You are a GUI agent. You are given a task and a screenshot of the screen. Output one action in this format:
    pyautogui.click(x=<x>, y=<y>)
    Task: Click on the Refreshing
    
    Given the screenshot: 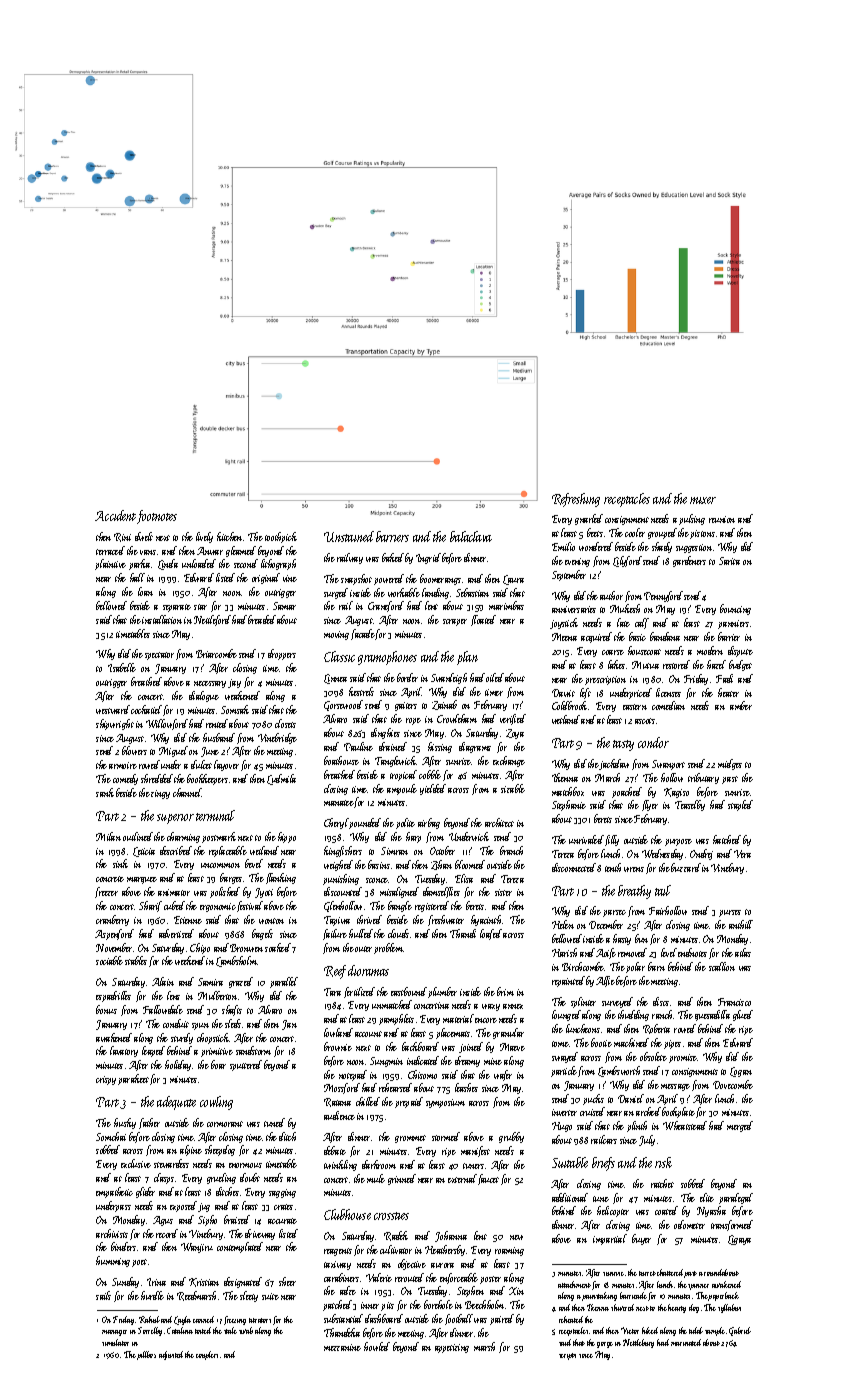 What is the action you would take?
    pyautogui.click(x=576, y=500)
